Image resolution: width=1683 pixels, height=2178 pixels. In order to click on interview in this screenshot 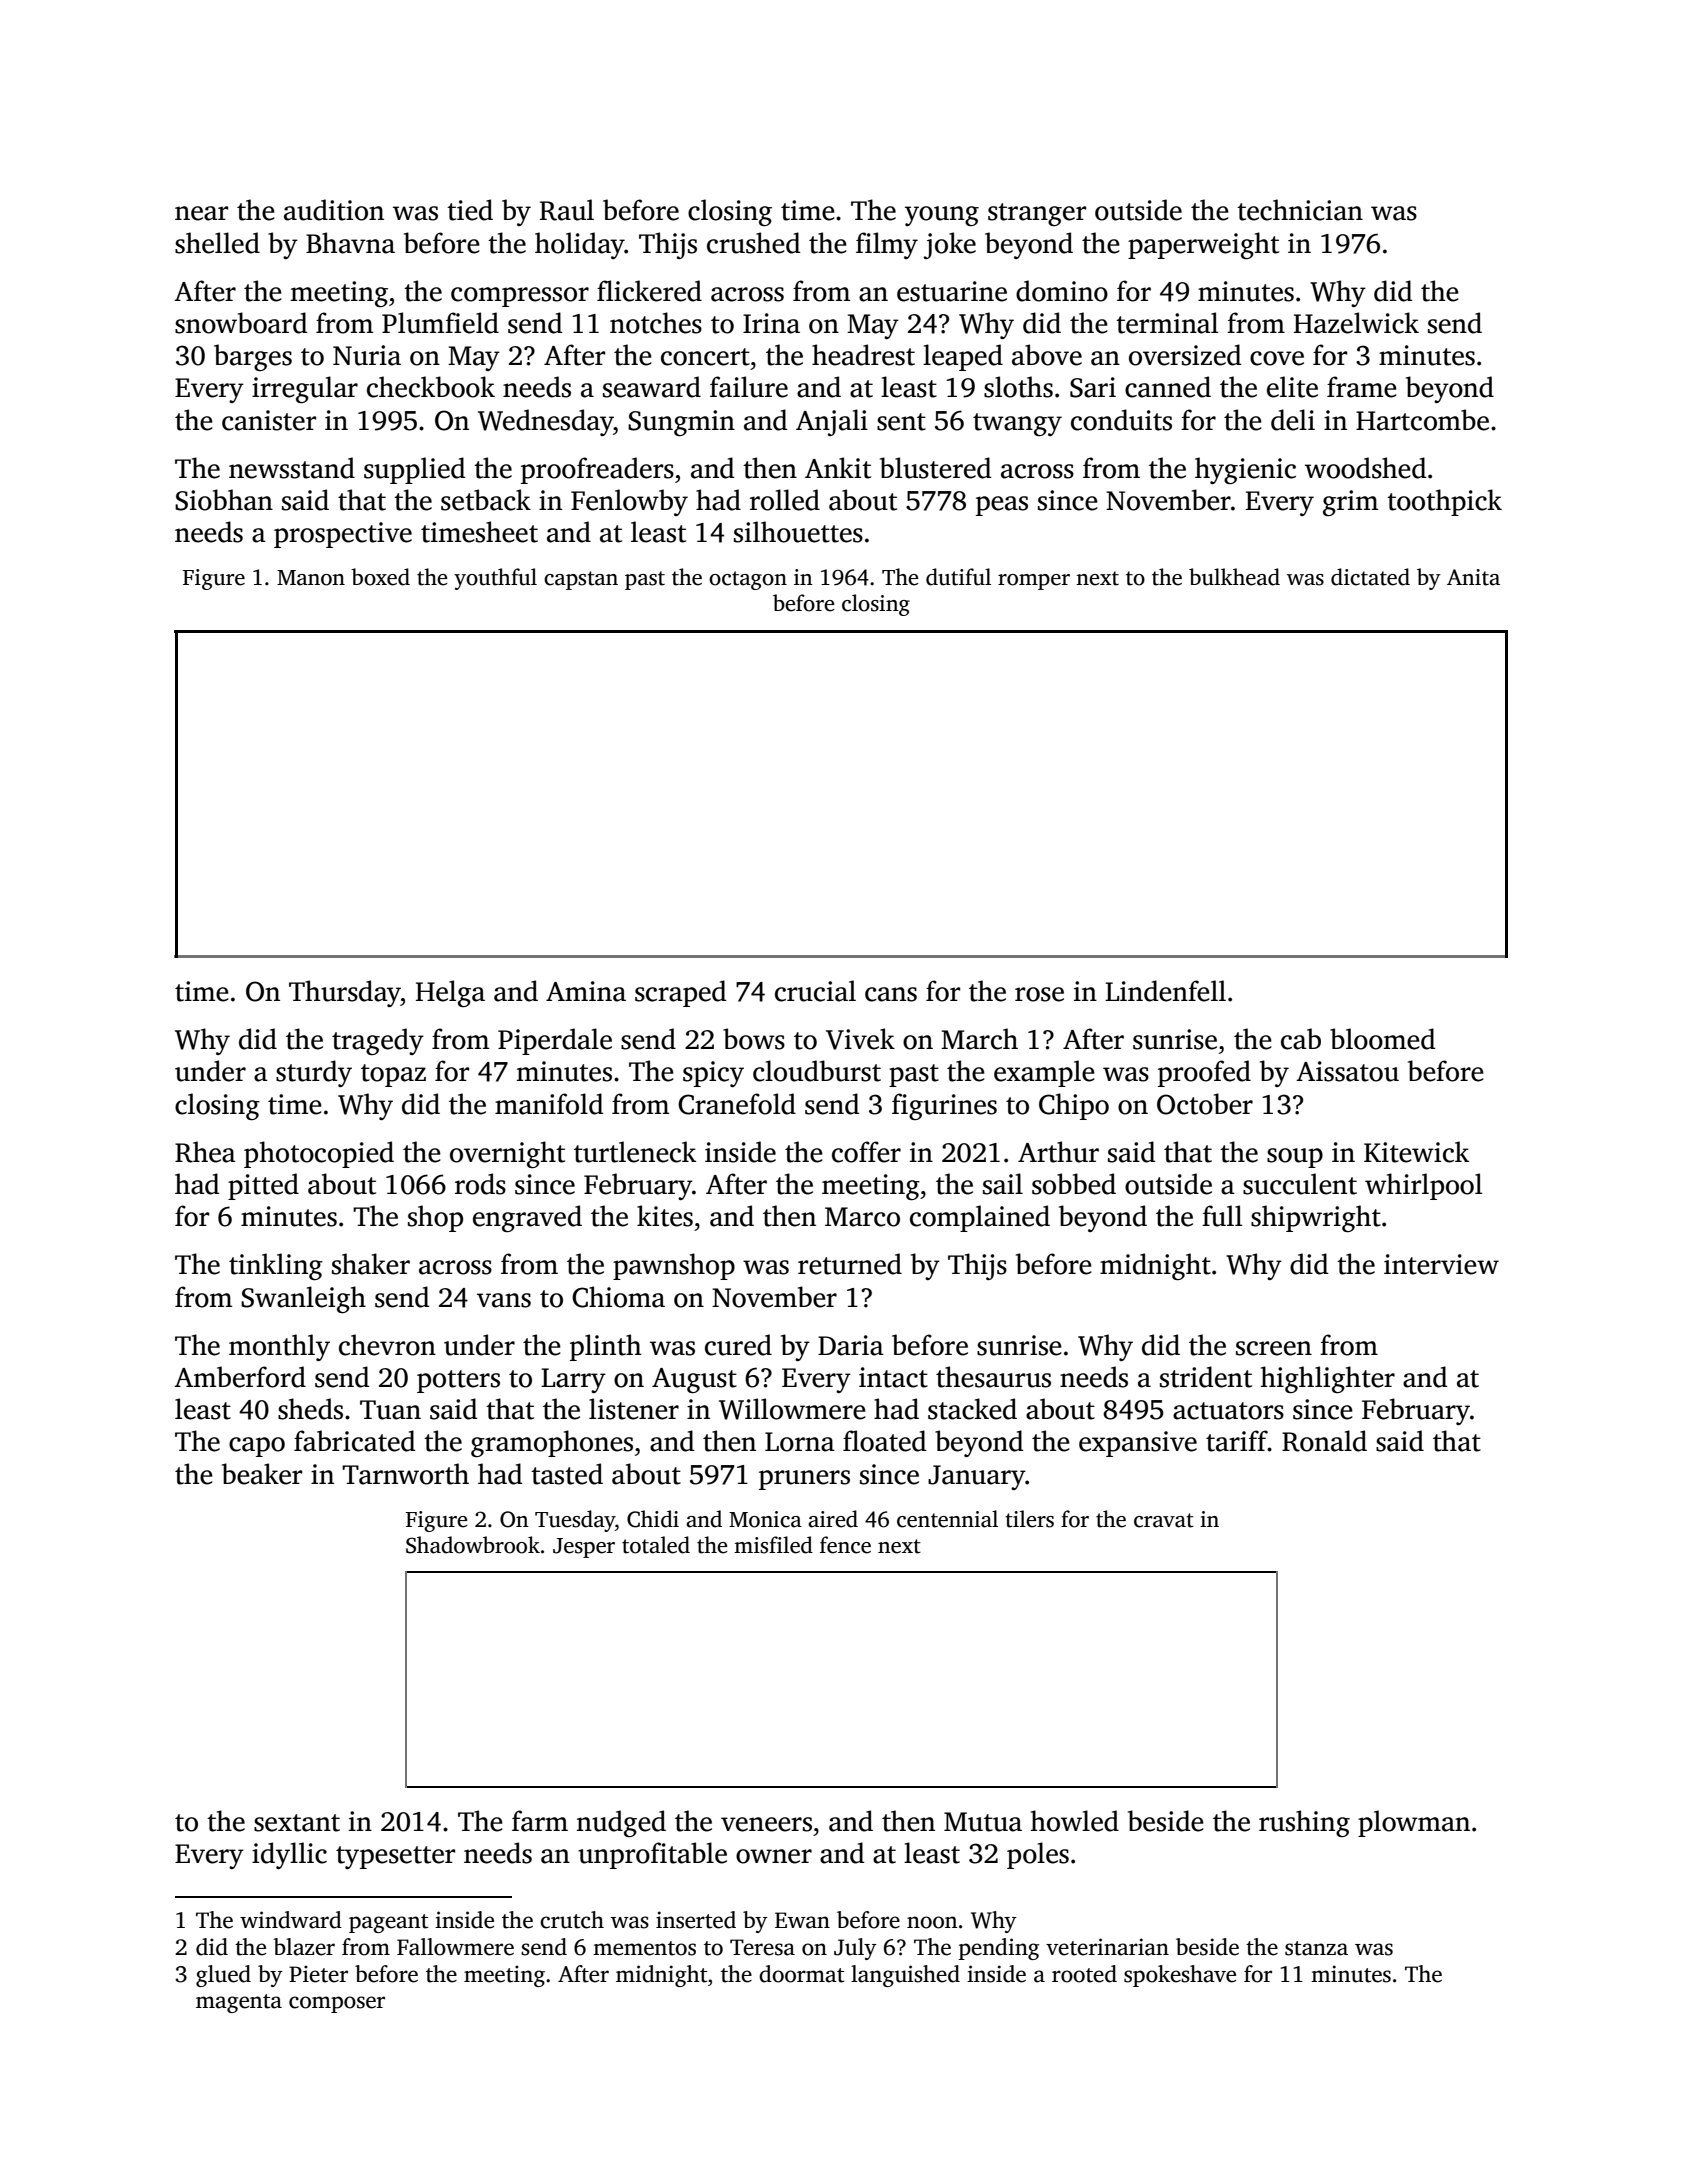, I will do `click(1441, 1264)`.
